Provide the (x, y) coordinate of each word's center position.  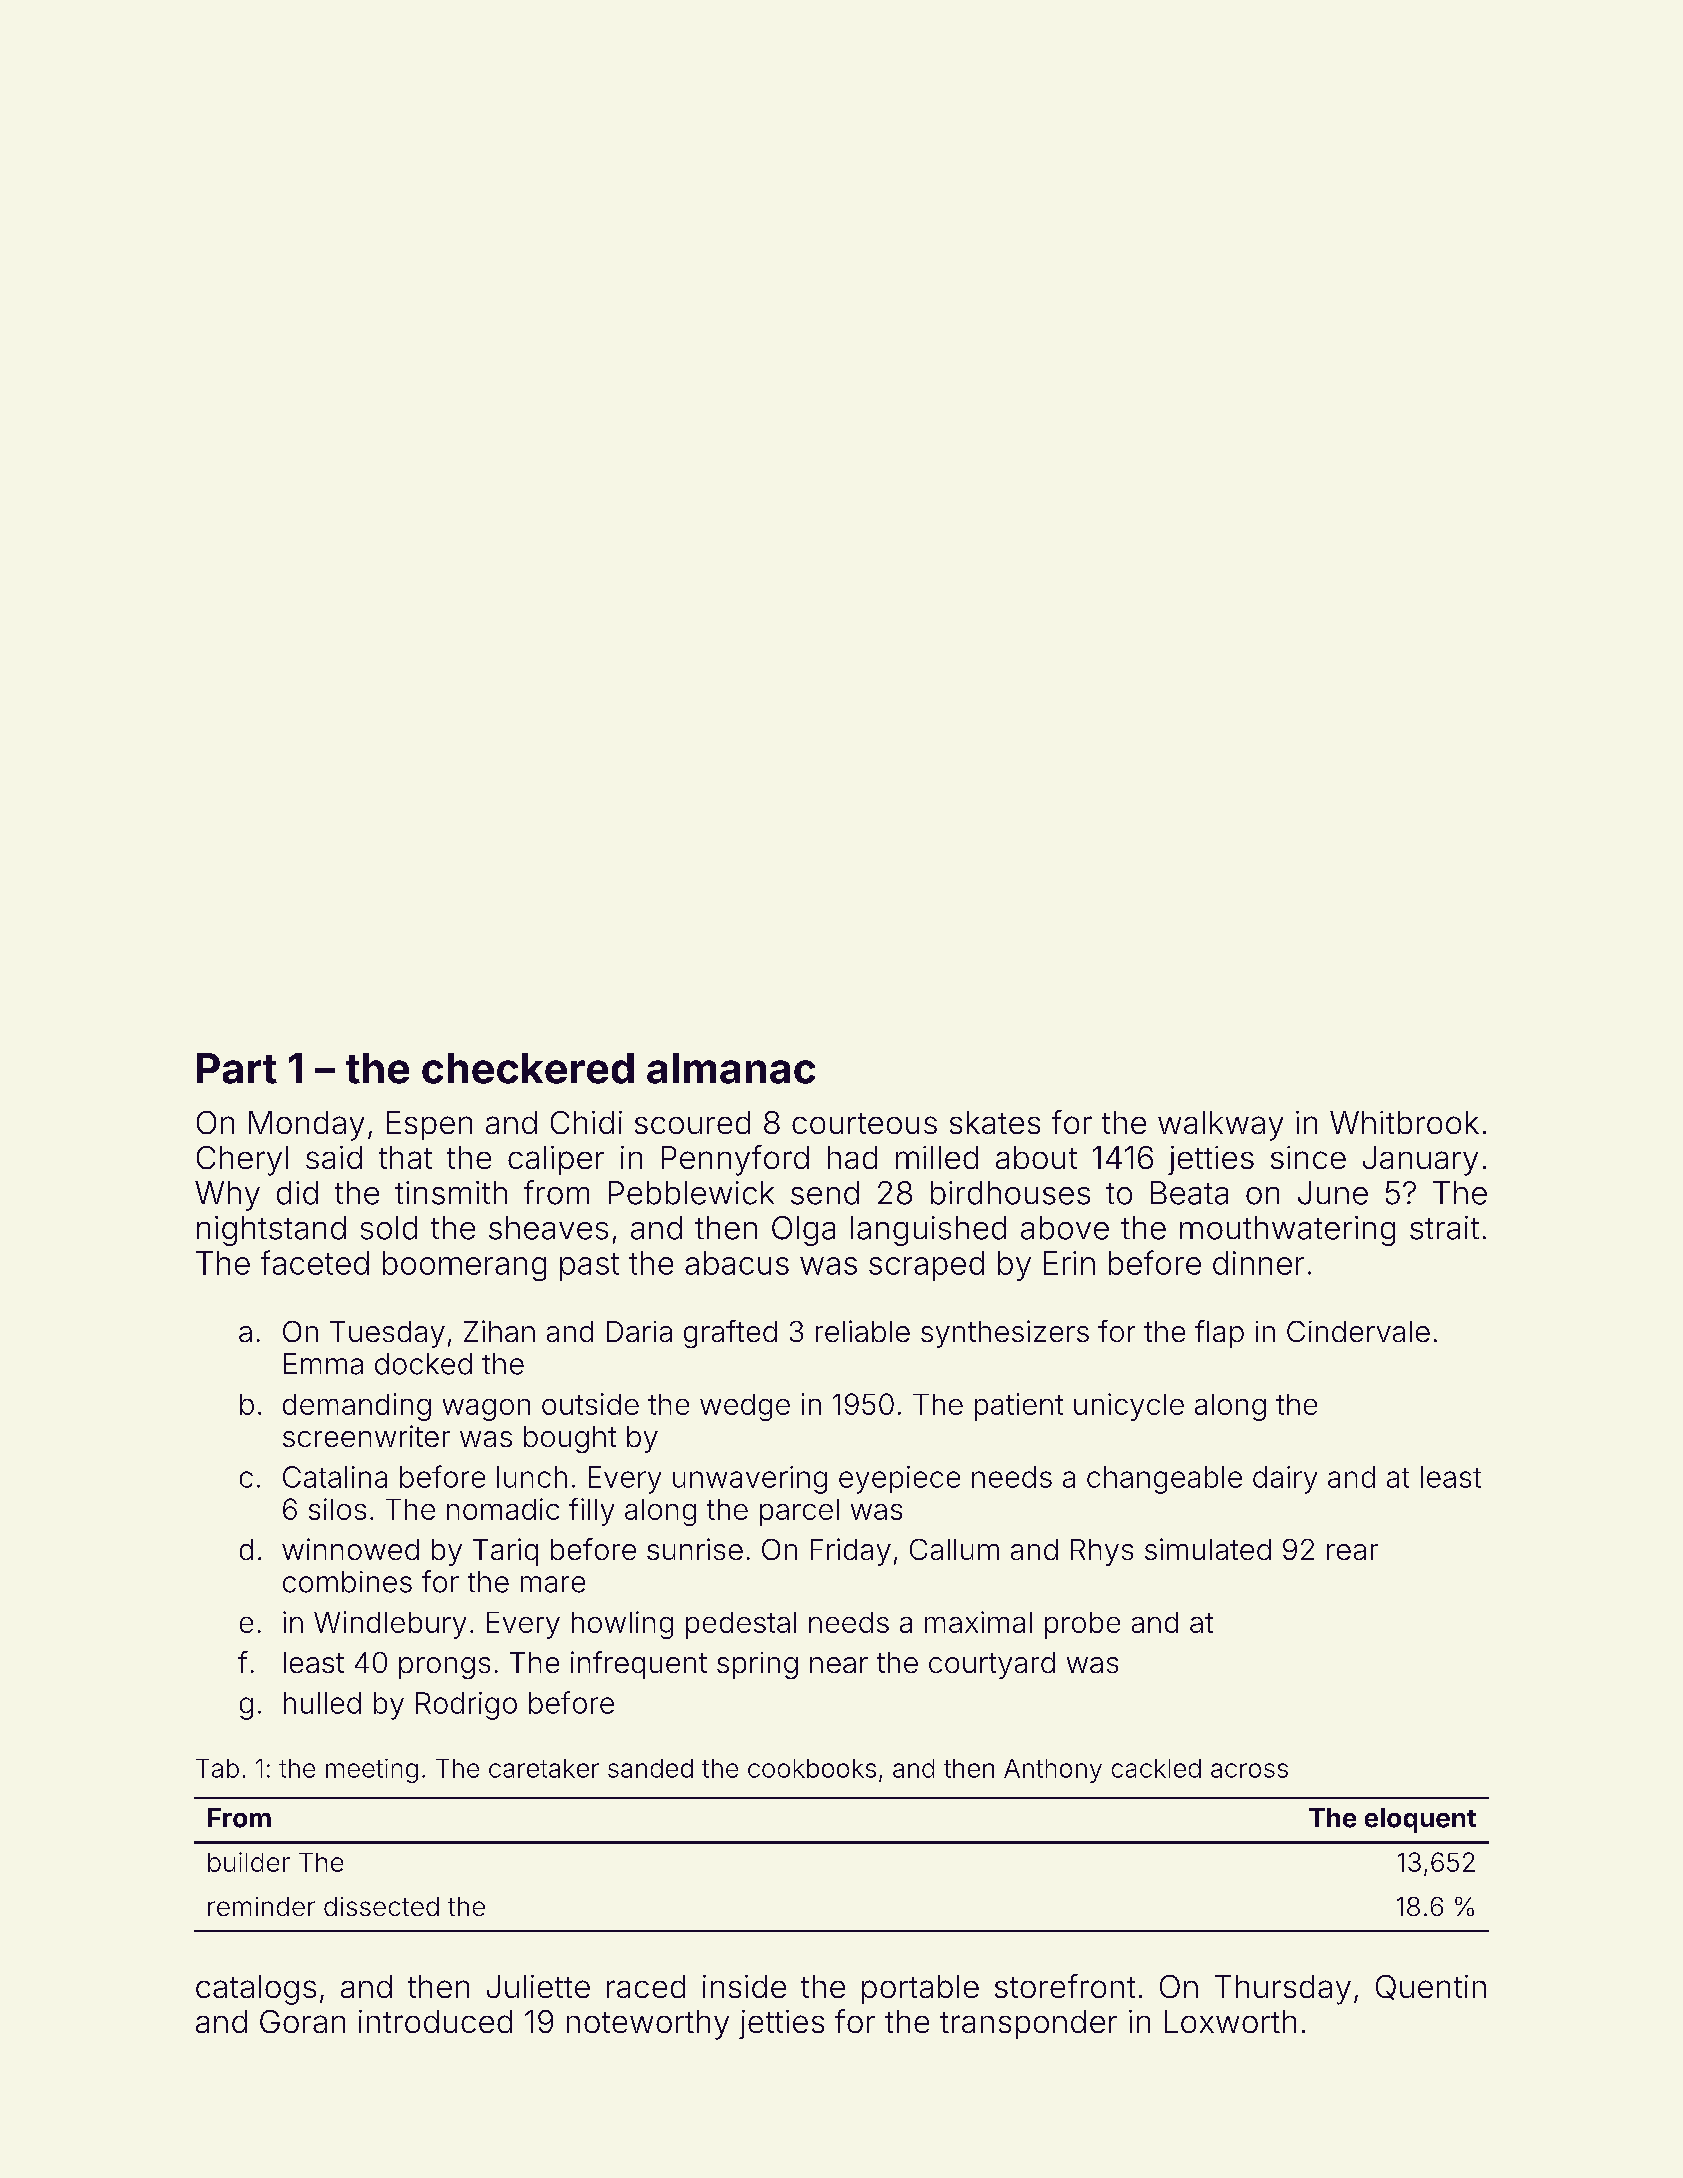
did (297, 1193)
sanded (650, 1768)
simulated (1208, 1549)
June (1333, 1193)
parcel (799, 1512)
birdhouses (1010, 1193)
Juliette (538, 1986)
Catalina (335, 1477)
